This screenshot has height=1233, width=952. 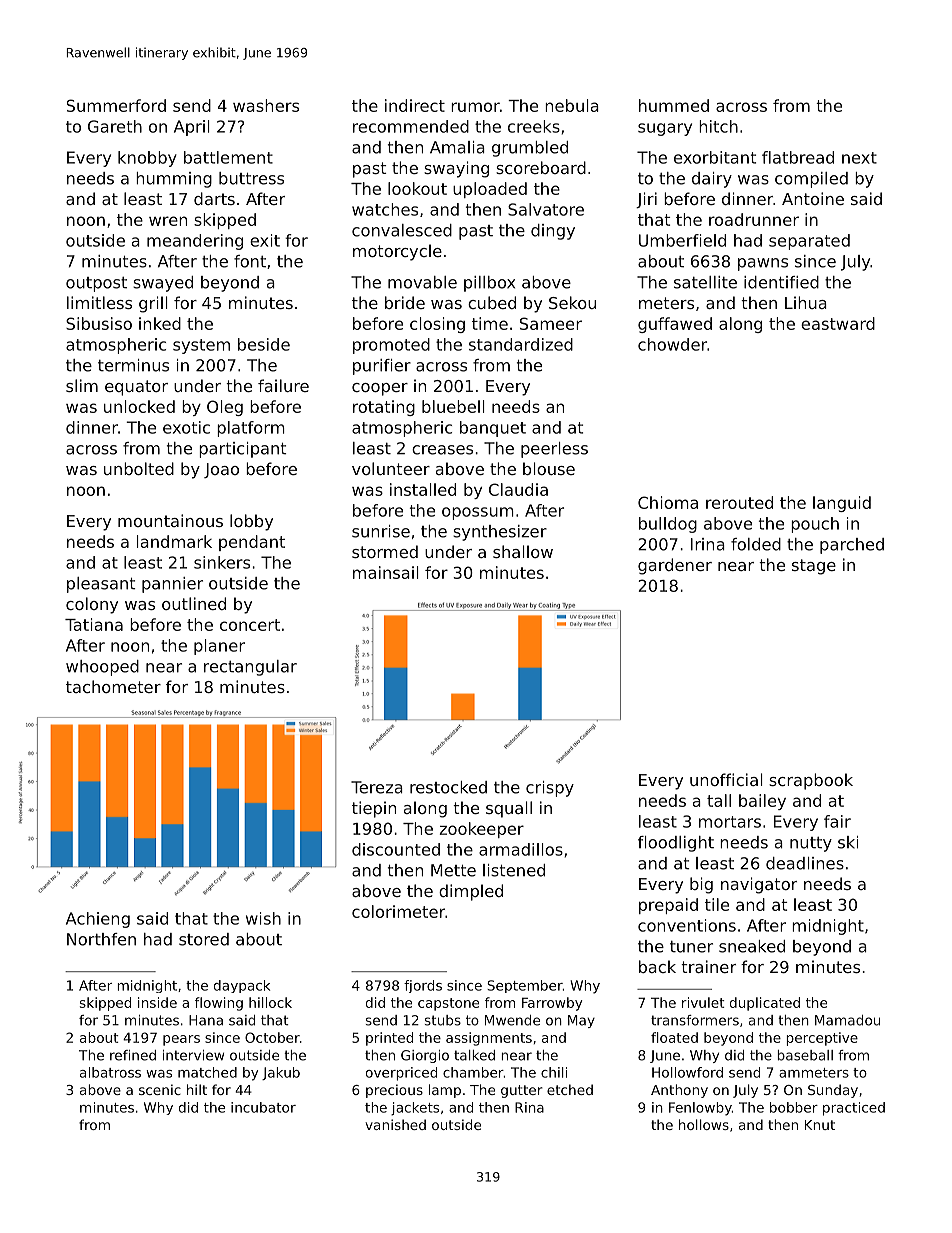 What do you see at coordinates (523, 551) in the screenshot?
I see `shallow` at bounding box center [523, 551].
